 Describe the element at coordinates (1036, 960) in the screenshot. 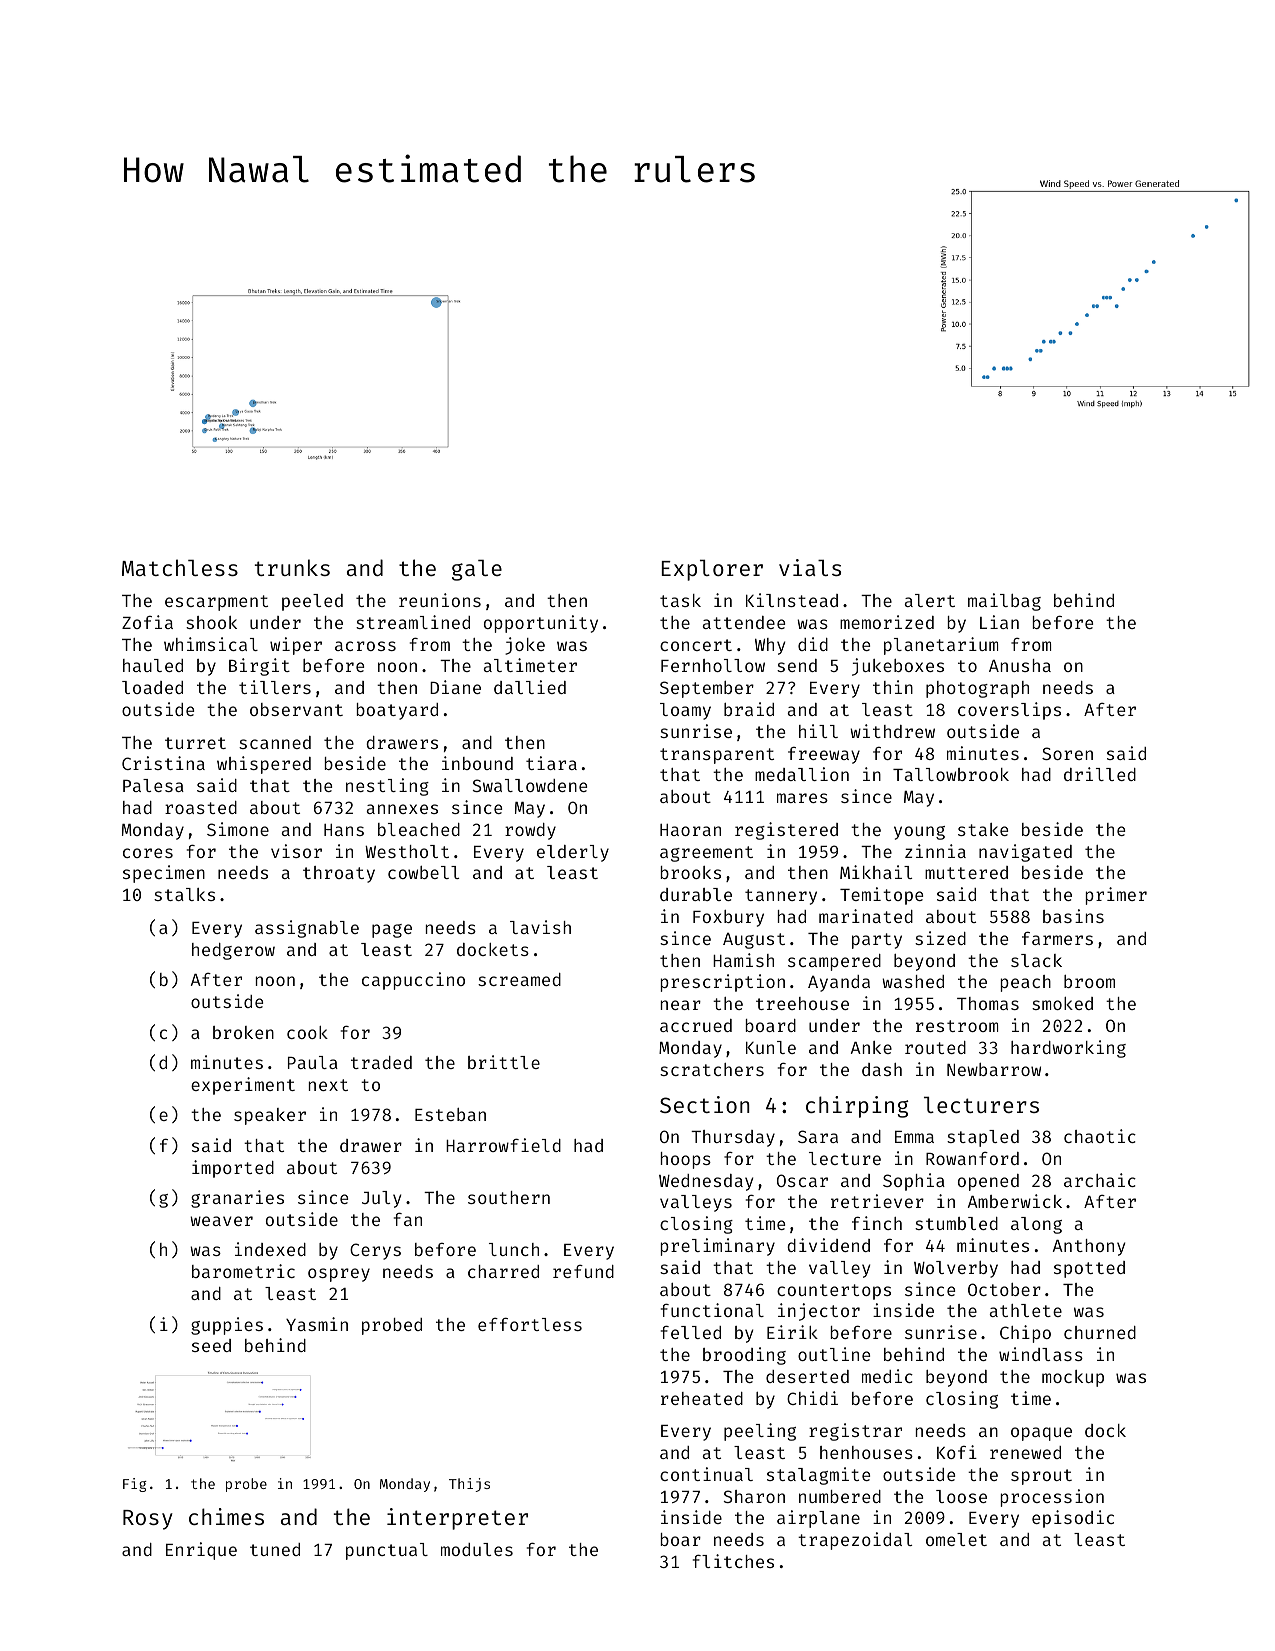

I see `slack` at that location.
